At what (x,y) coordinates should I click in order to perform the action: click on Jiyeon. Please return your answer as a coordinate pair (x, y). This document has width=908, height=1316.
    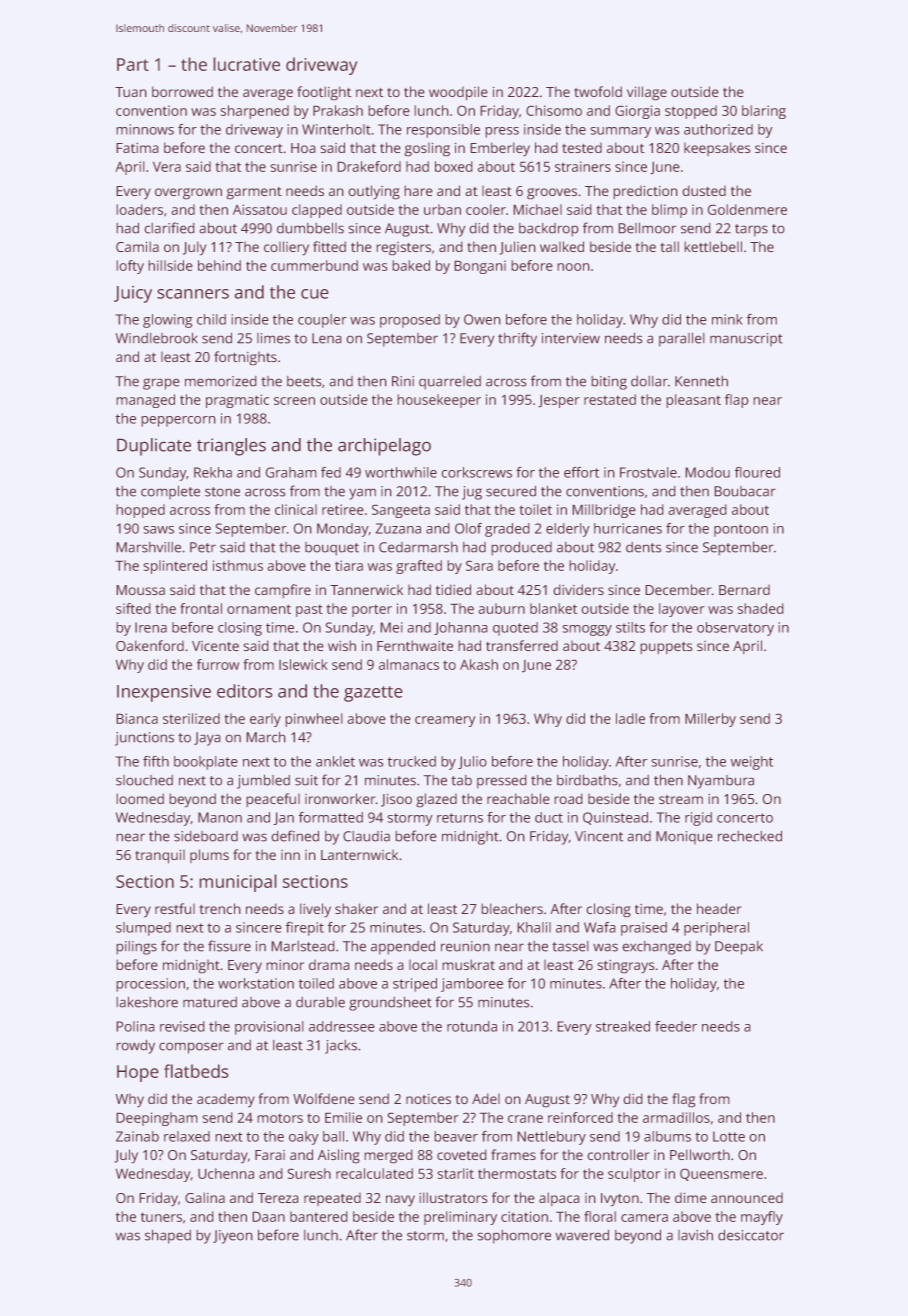
    Looking at the image, I should click on (233, 1237).
